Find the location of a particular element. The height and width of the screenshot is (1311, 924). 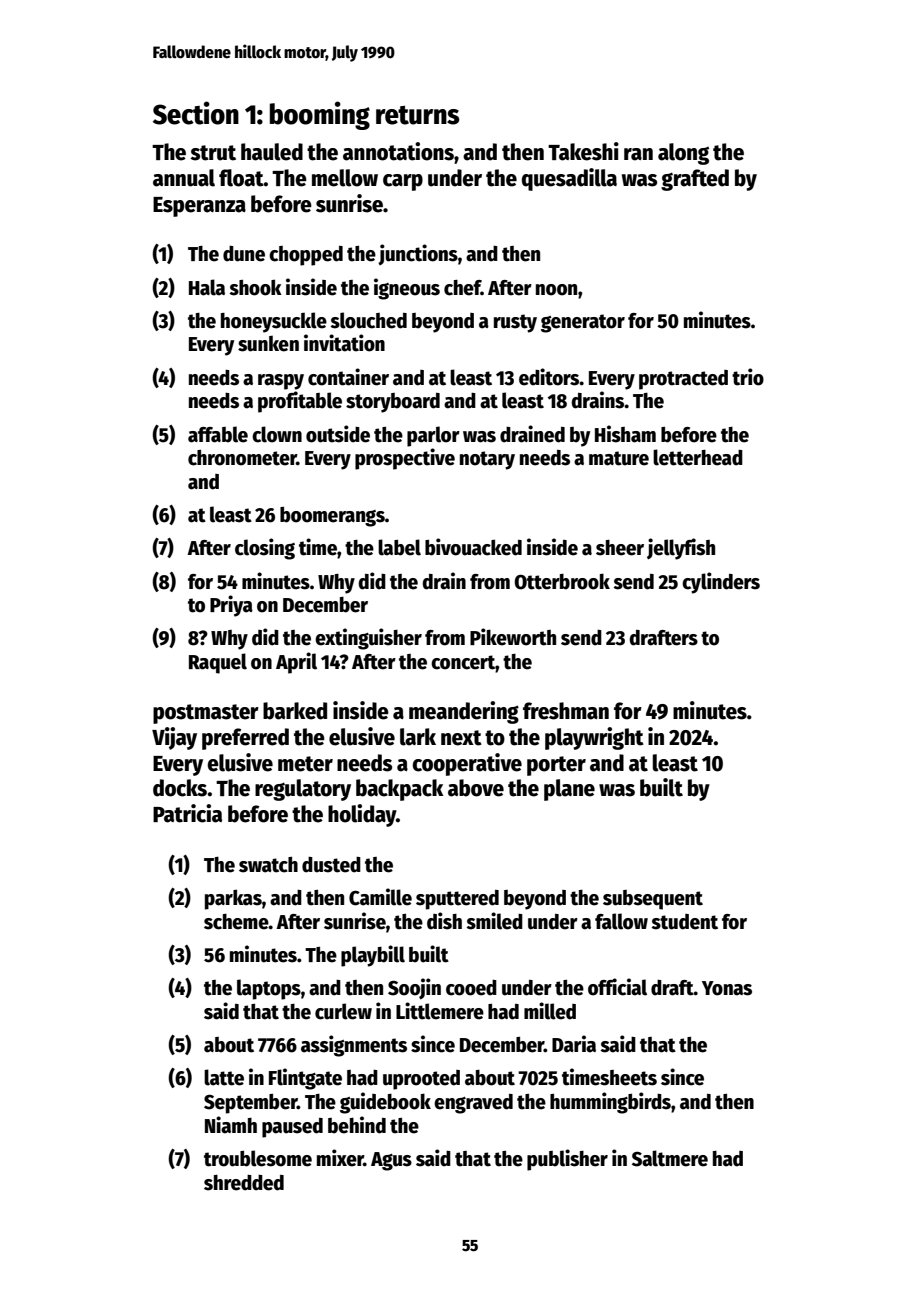

Section is located at coordinates (196, 113).
